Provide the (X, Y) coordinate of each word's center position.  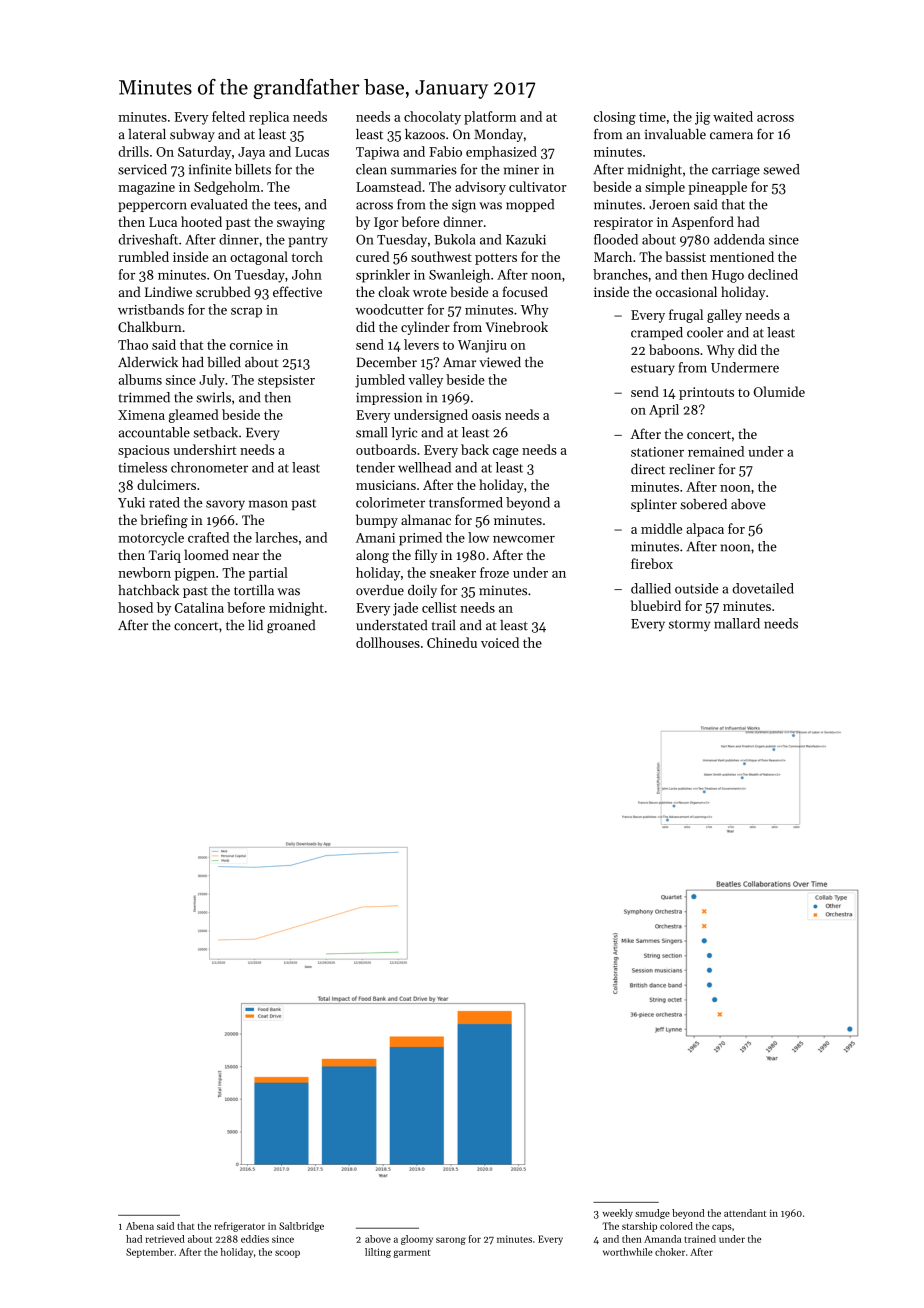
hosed (135, 607)
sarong (451, 1241)
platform (490, 118)
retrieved (165, 1239)
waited (733, 116)
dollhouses (388, 642)
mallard (737, 623)
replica (269, 118)
